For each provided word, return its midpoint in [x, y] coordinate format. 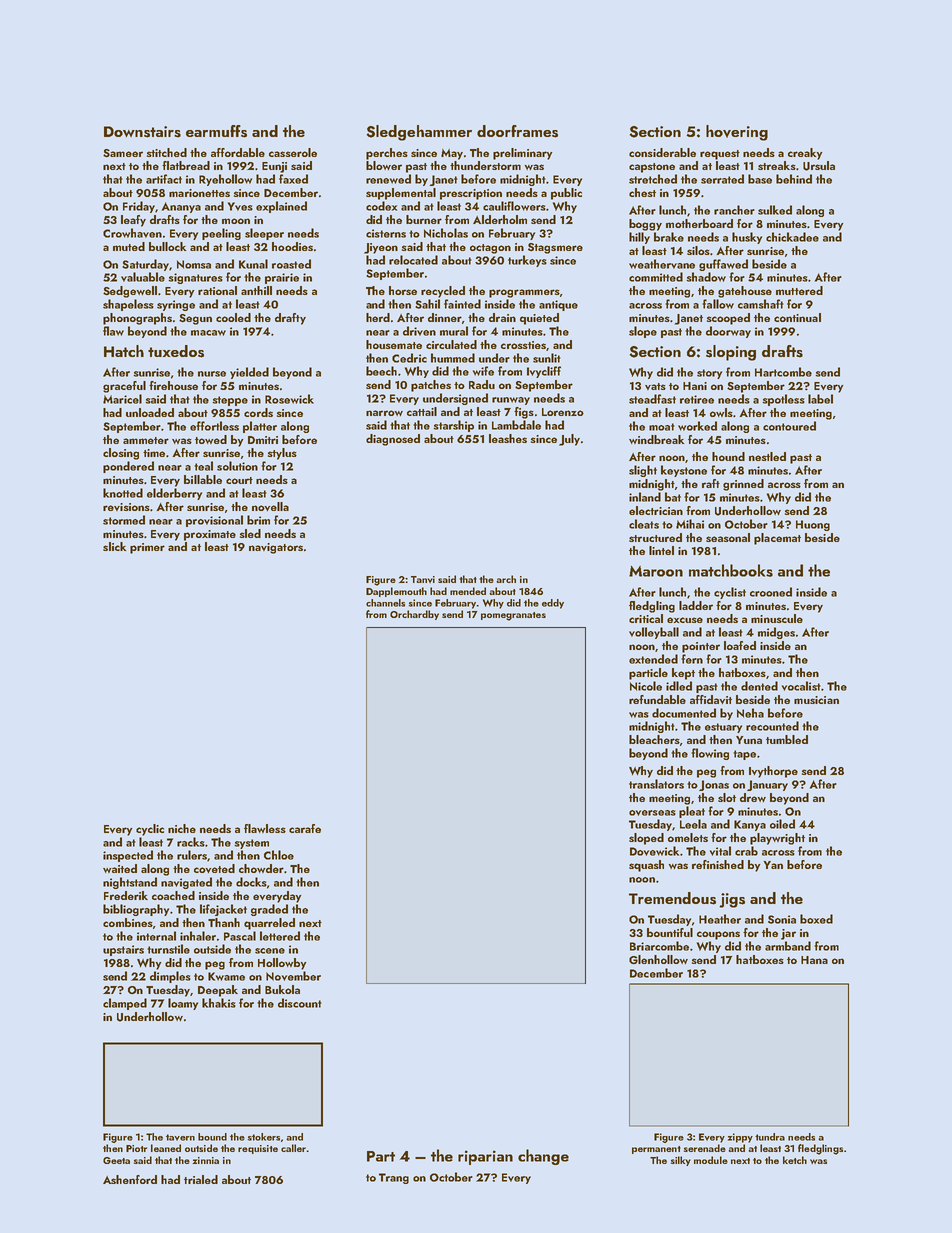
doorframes [517, 131]
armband [788, 946]
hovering [737, 133]
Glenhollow [658, 959]
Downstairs [142, 132]
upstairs [123, 950]
